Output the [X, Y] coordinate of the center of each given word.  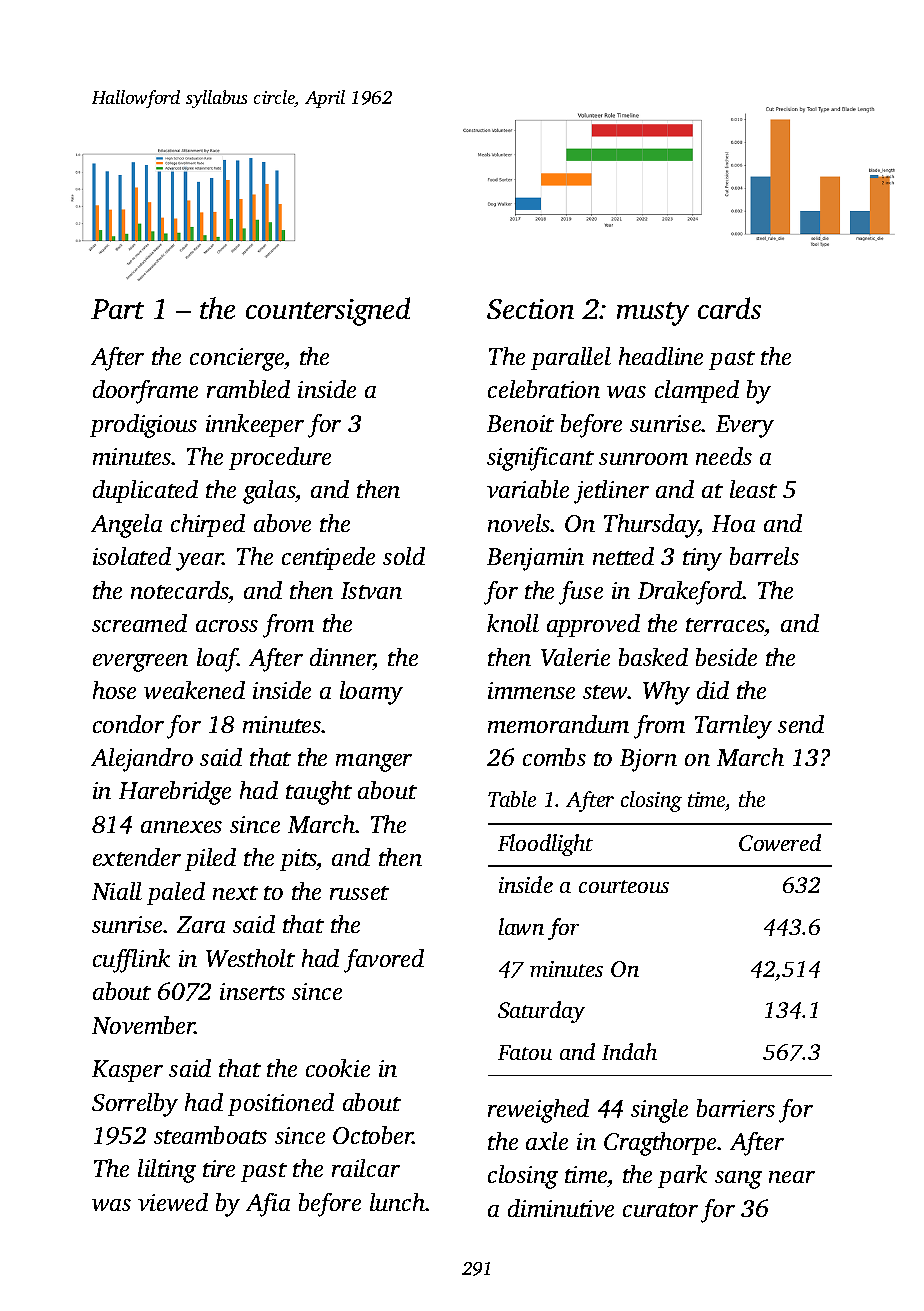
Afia [268, 1205]
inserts [252, 991]
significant [540, 459]
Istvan [371, 590]
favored [384, 961]
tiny [702, 559]
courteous [624, 886]
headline [661, 356]
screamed [139, 623]
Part [117, 309]
